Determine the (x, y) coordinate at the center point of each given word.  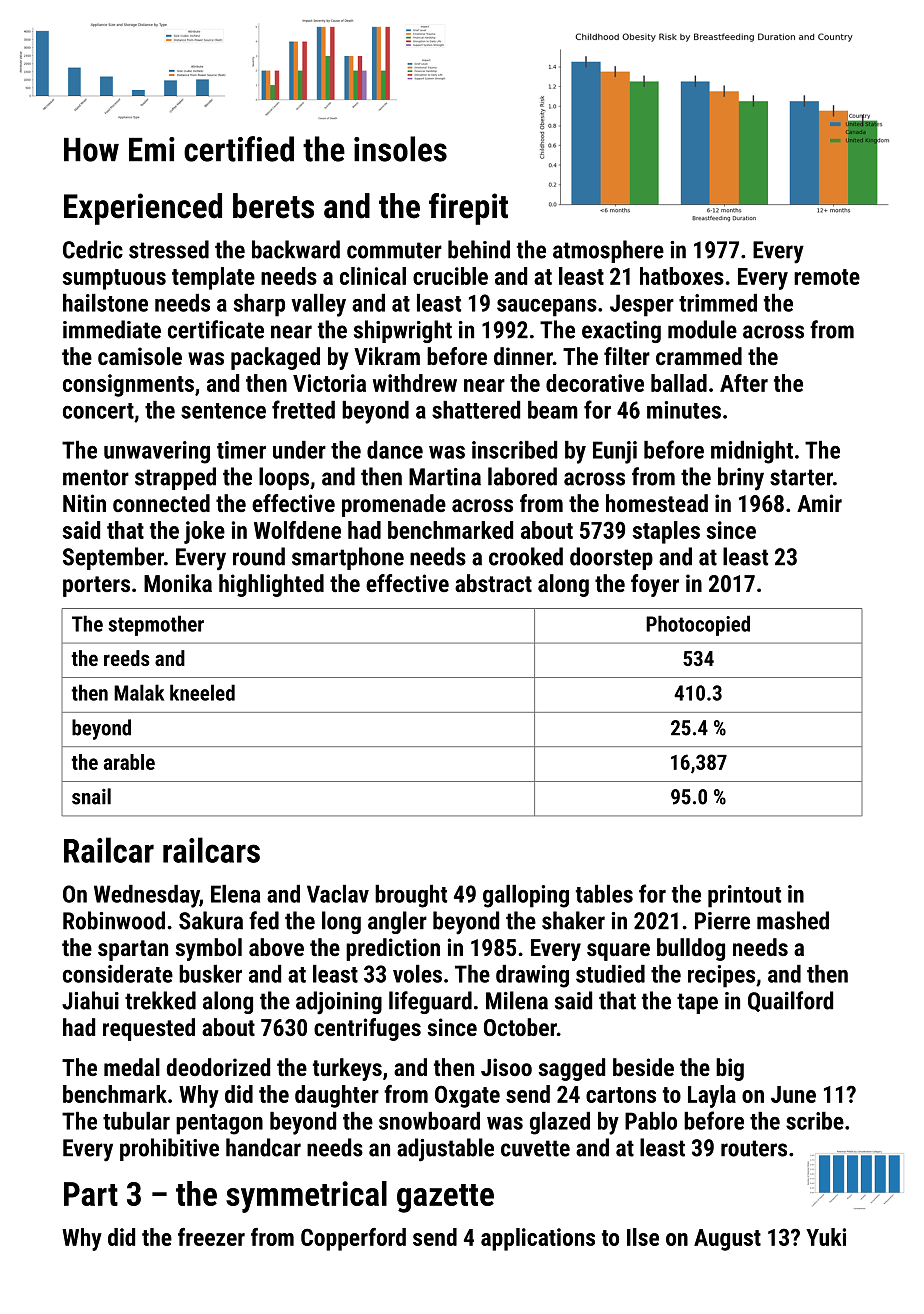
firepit (468, 209)
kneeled (202, 692)
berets (273, 206)
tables (604, 894)
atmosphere (608, 251)
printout (744, 896)
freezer (211, 1237)
